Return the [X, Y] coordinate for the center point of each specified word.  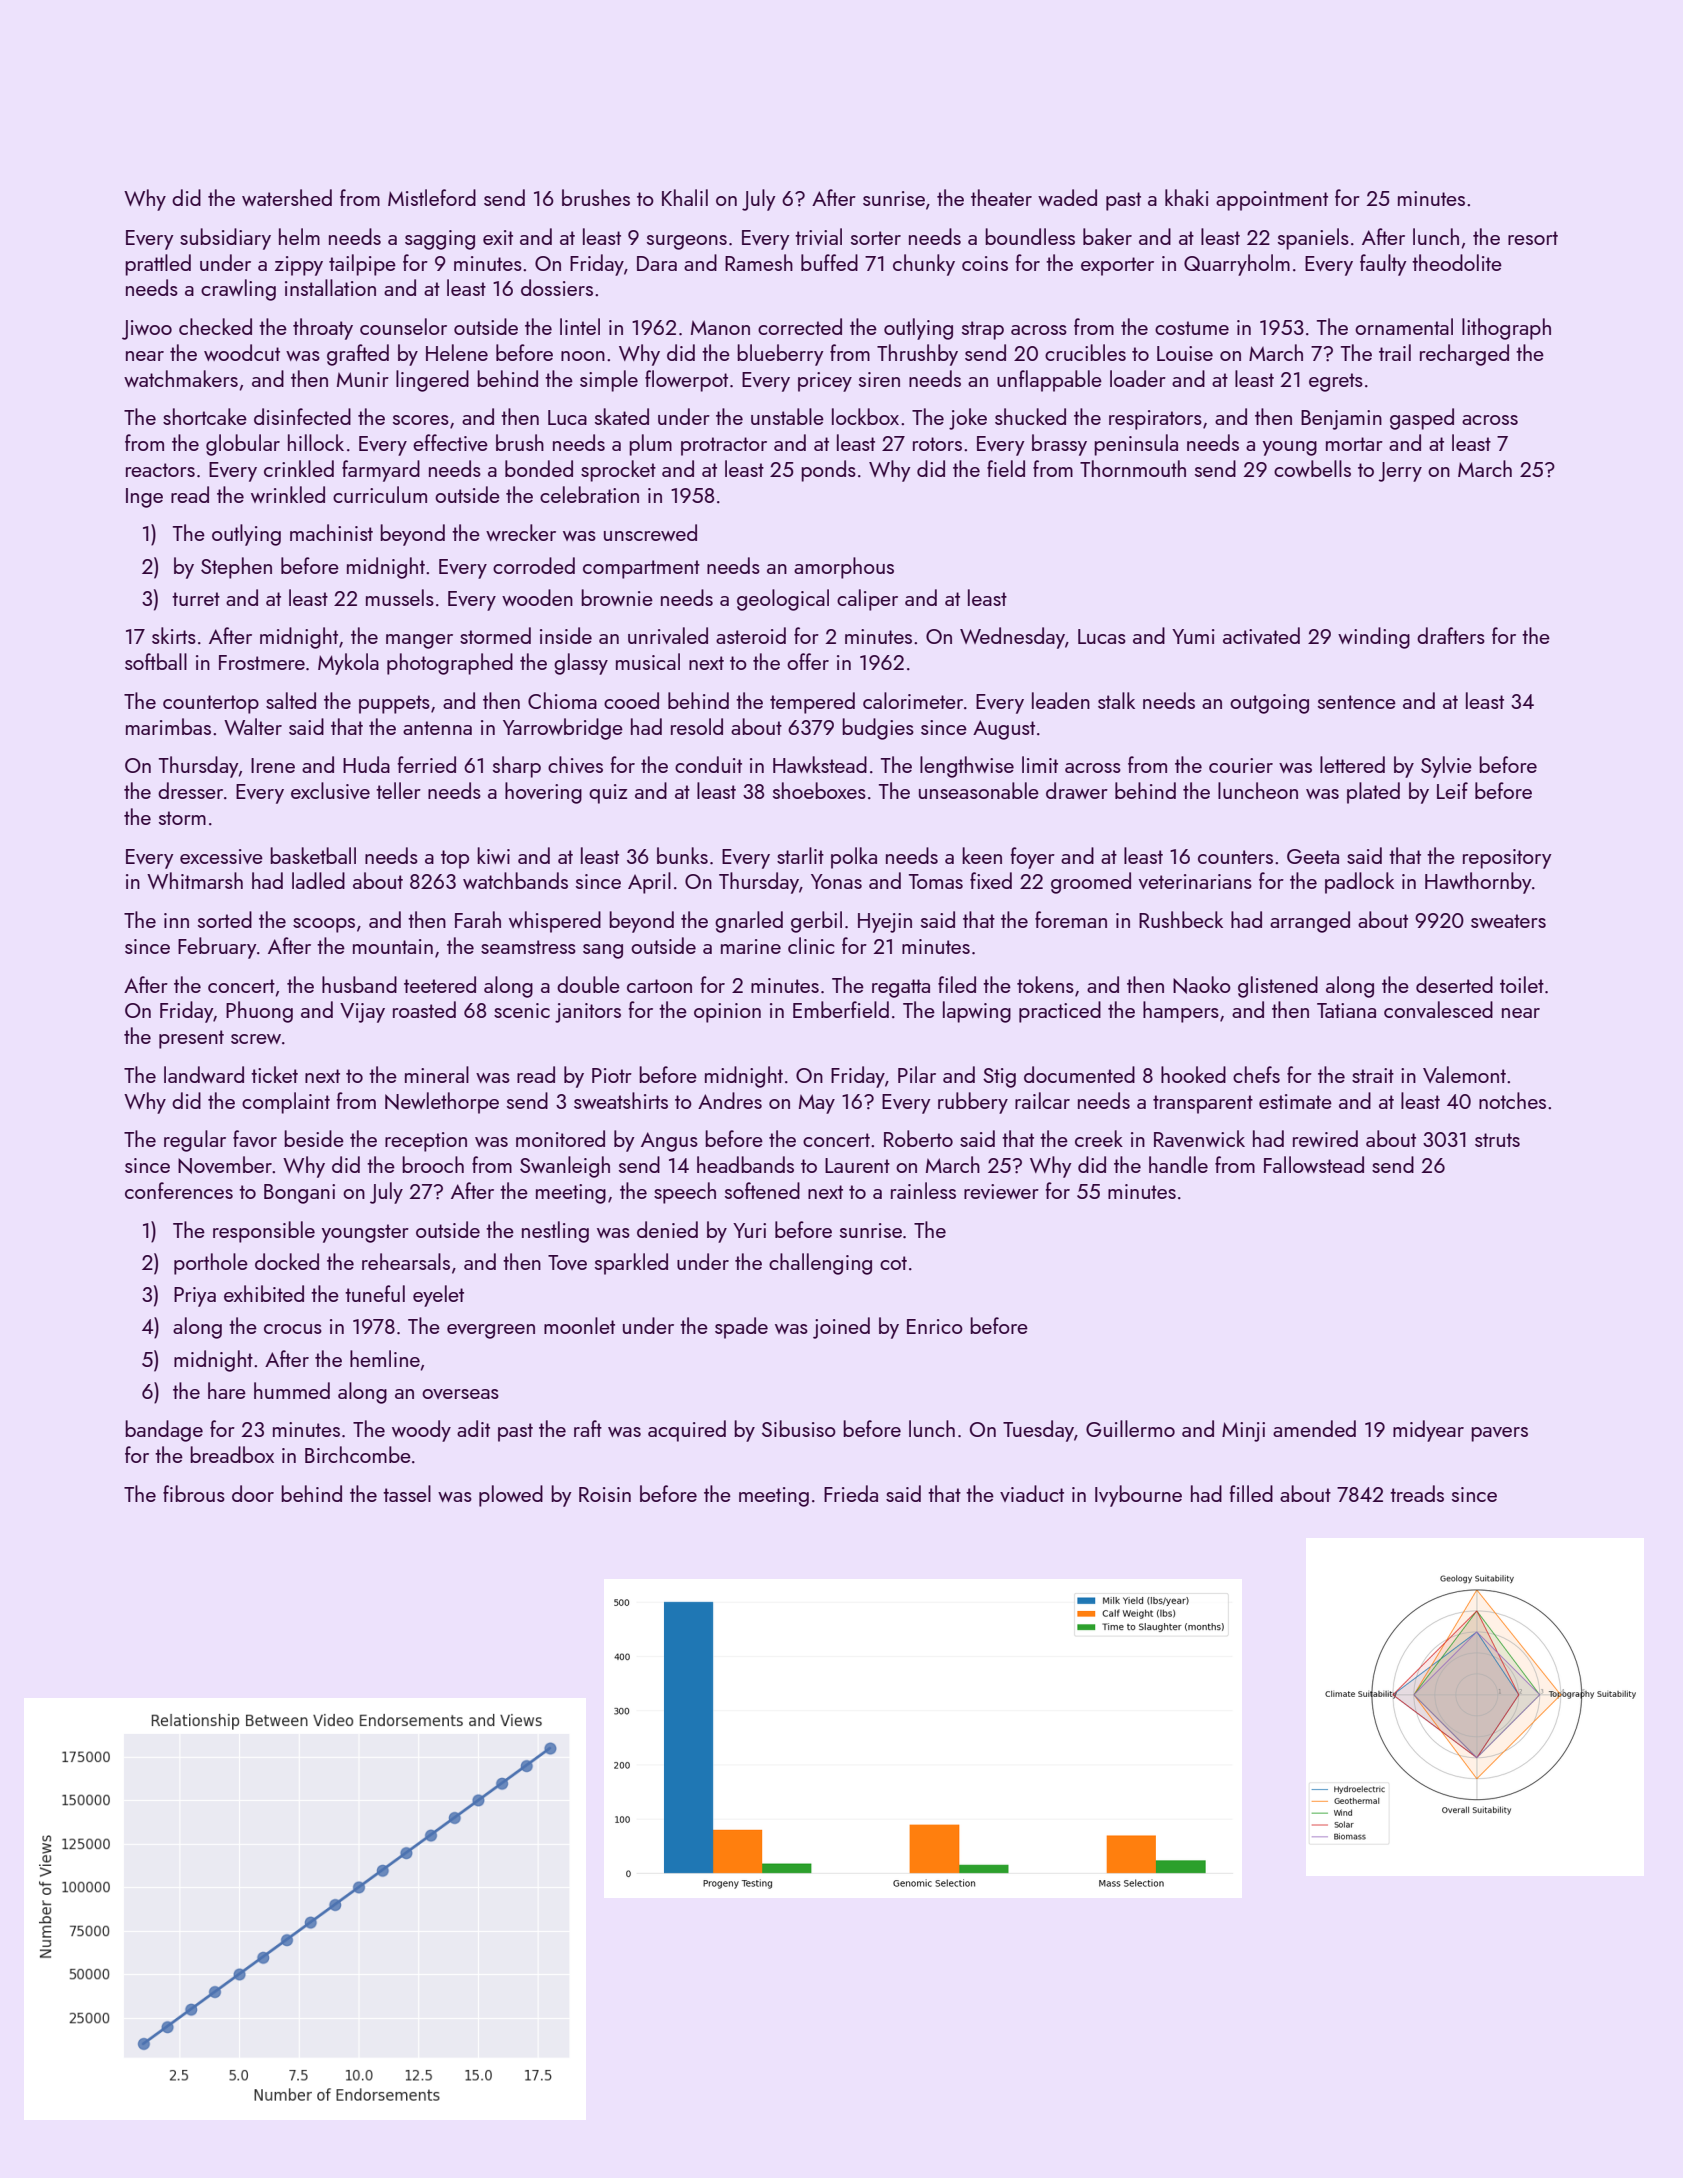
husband [359, 984]
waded [1067, 197]
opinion [727, 1013]
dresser [190, 790]
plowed [511, 1496]
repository [1507, 859]
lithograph [1506, 329]
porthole [211, 1264]
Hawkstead [820, 764]
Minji [1243, 1432]
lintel [580, 326]
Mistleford [432, 197]
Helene [457, 352]
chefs [1256, 1074]
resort [1533, 238]
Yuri [749, 1230]
